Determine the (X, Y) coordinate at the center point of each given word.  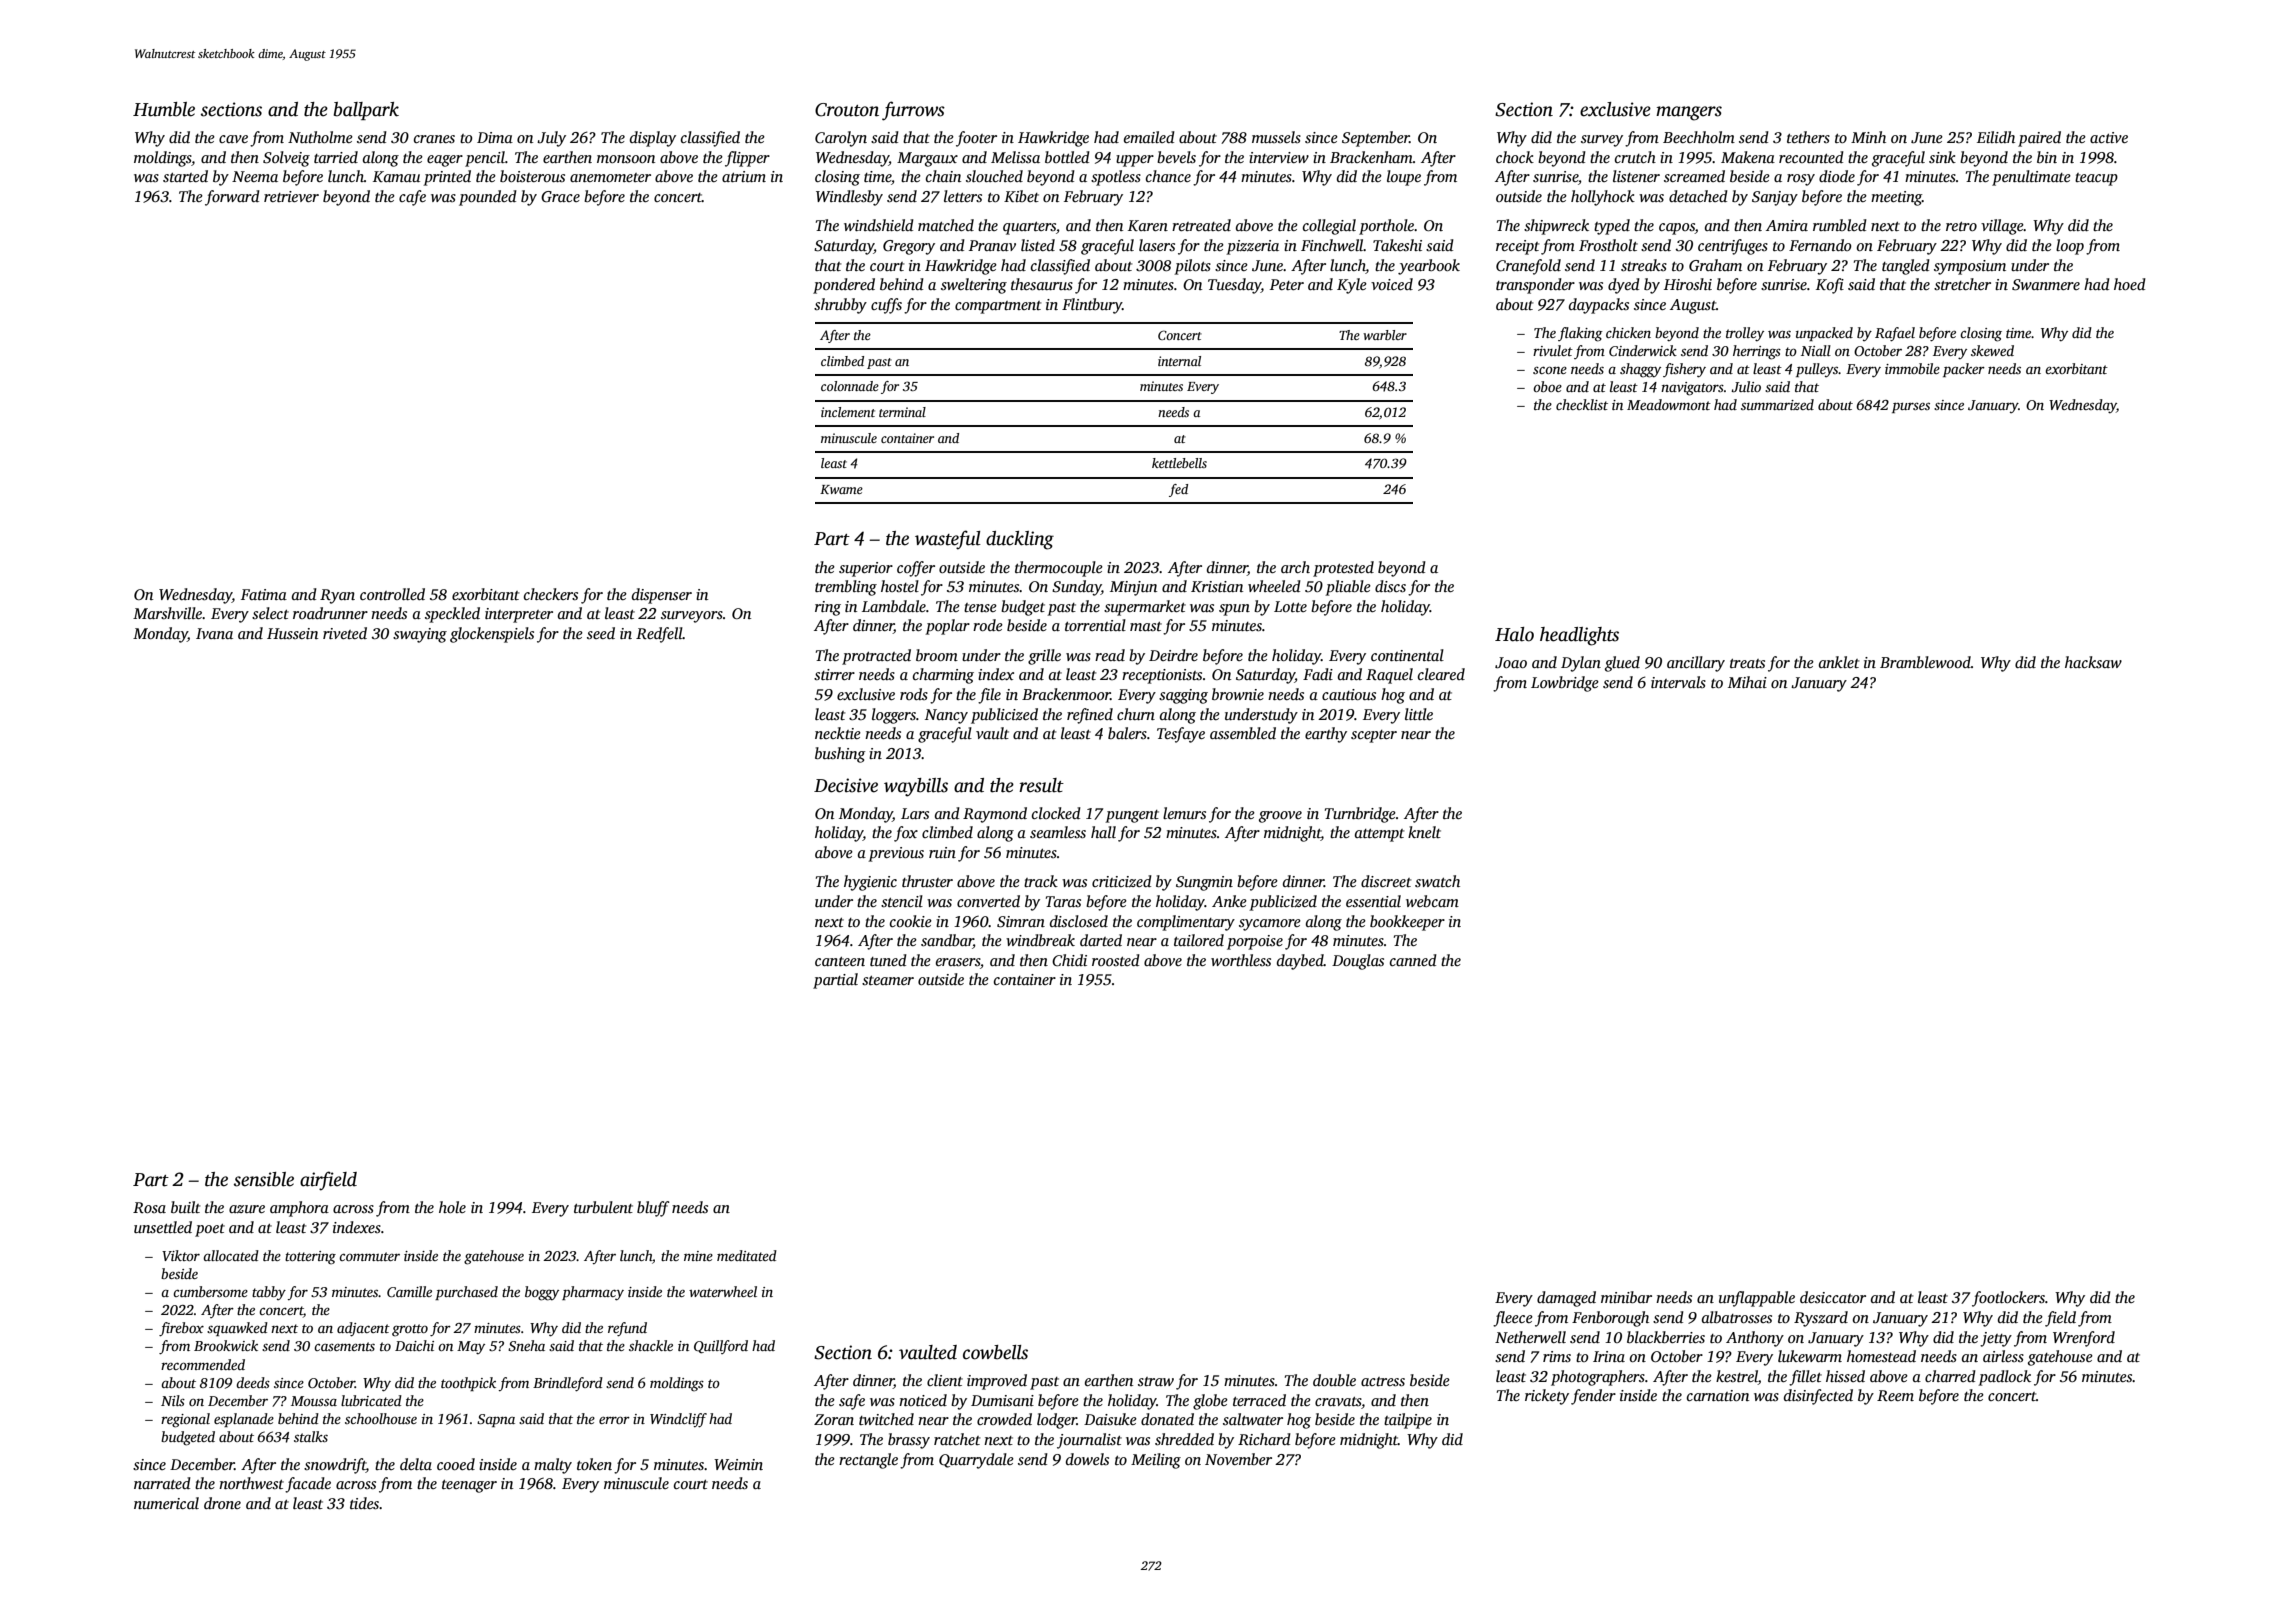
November (1238, 1459)
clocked (1056, 813)
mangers (1689, 113)
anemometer (610, 177)
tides (364, 1503)
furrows (913, 111)
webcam (1432, 901)
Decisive (846, 785)
